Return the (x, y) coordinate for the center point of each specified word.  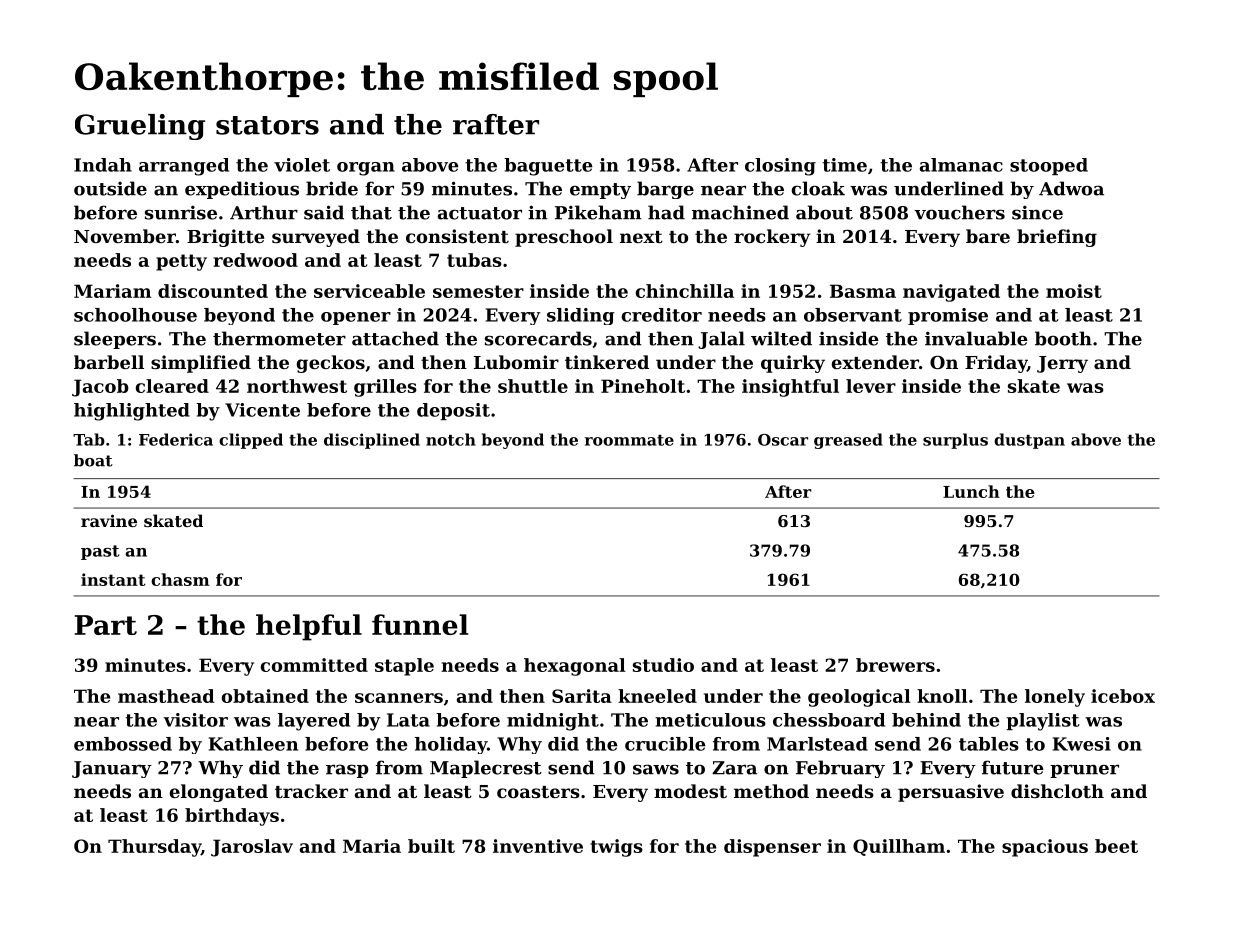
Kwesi (1082, 744)
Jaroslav (252, 848)
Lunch (971, 491)
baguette (548, 167)
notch (451, 439)
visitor (195, 720)
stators (267, 125)
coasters (538, 792)
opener (356, 318)
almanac (961, 165)
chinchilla (685, 291)
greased (848, 441)
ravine (109, 520)
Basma (863, 291)
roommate (629, 440)
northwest (297, 386)
